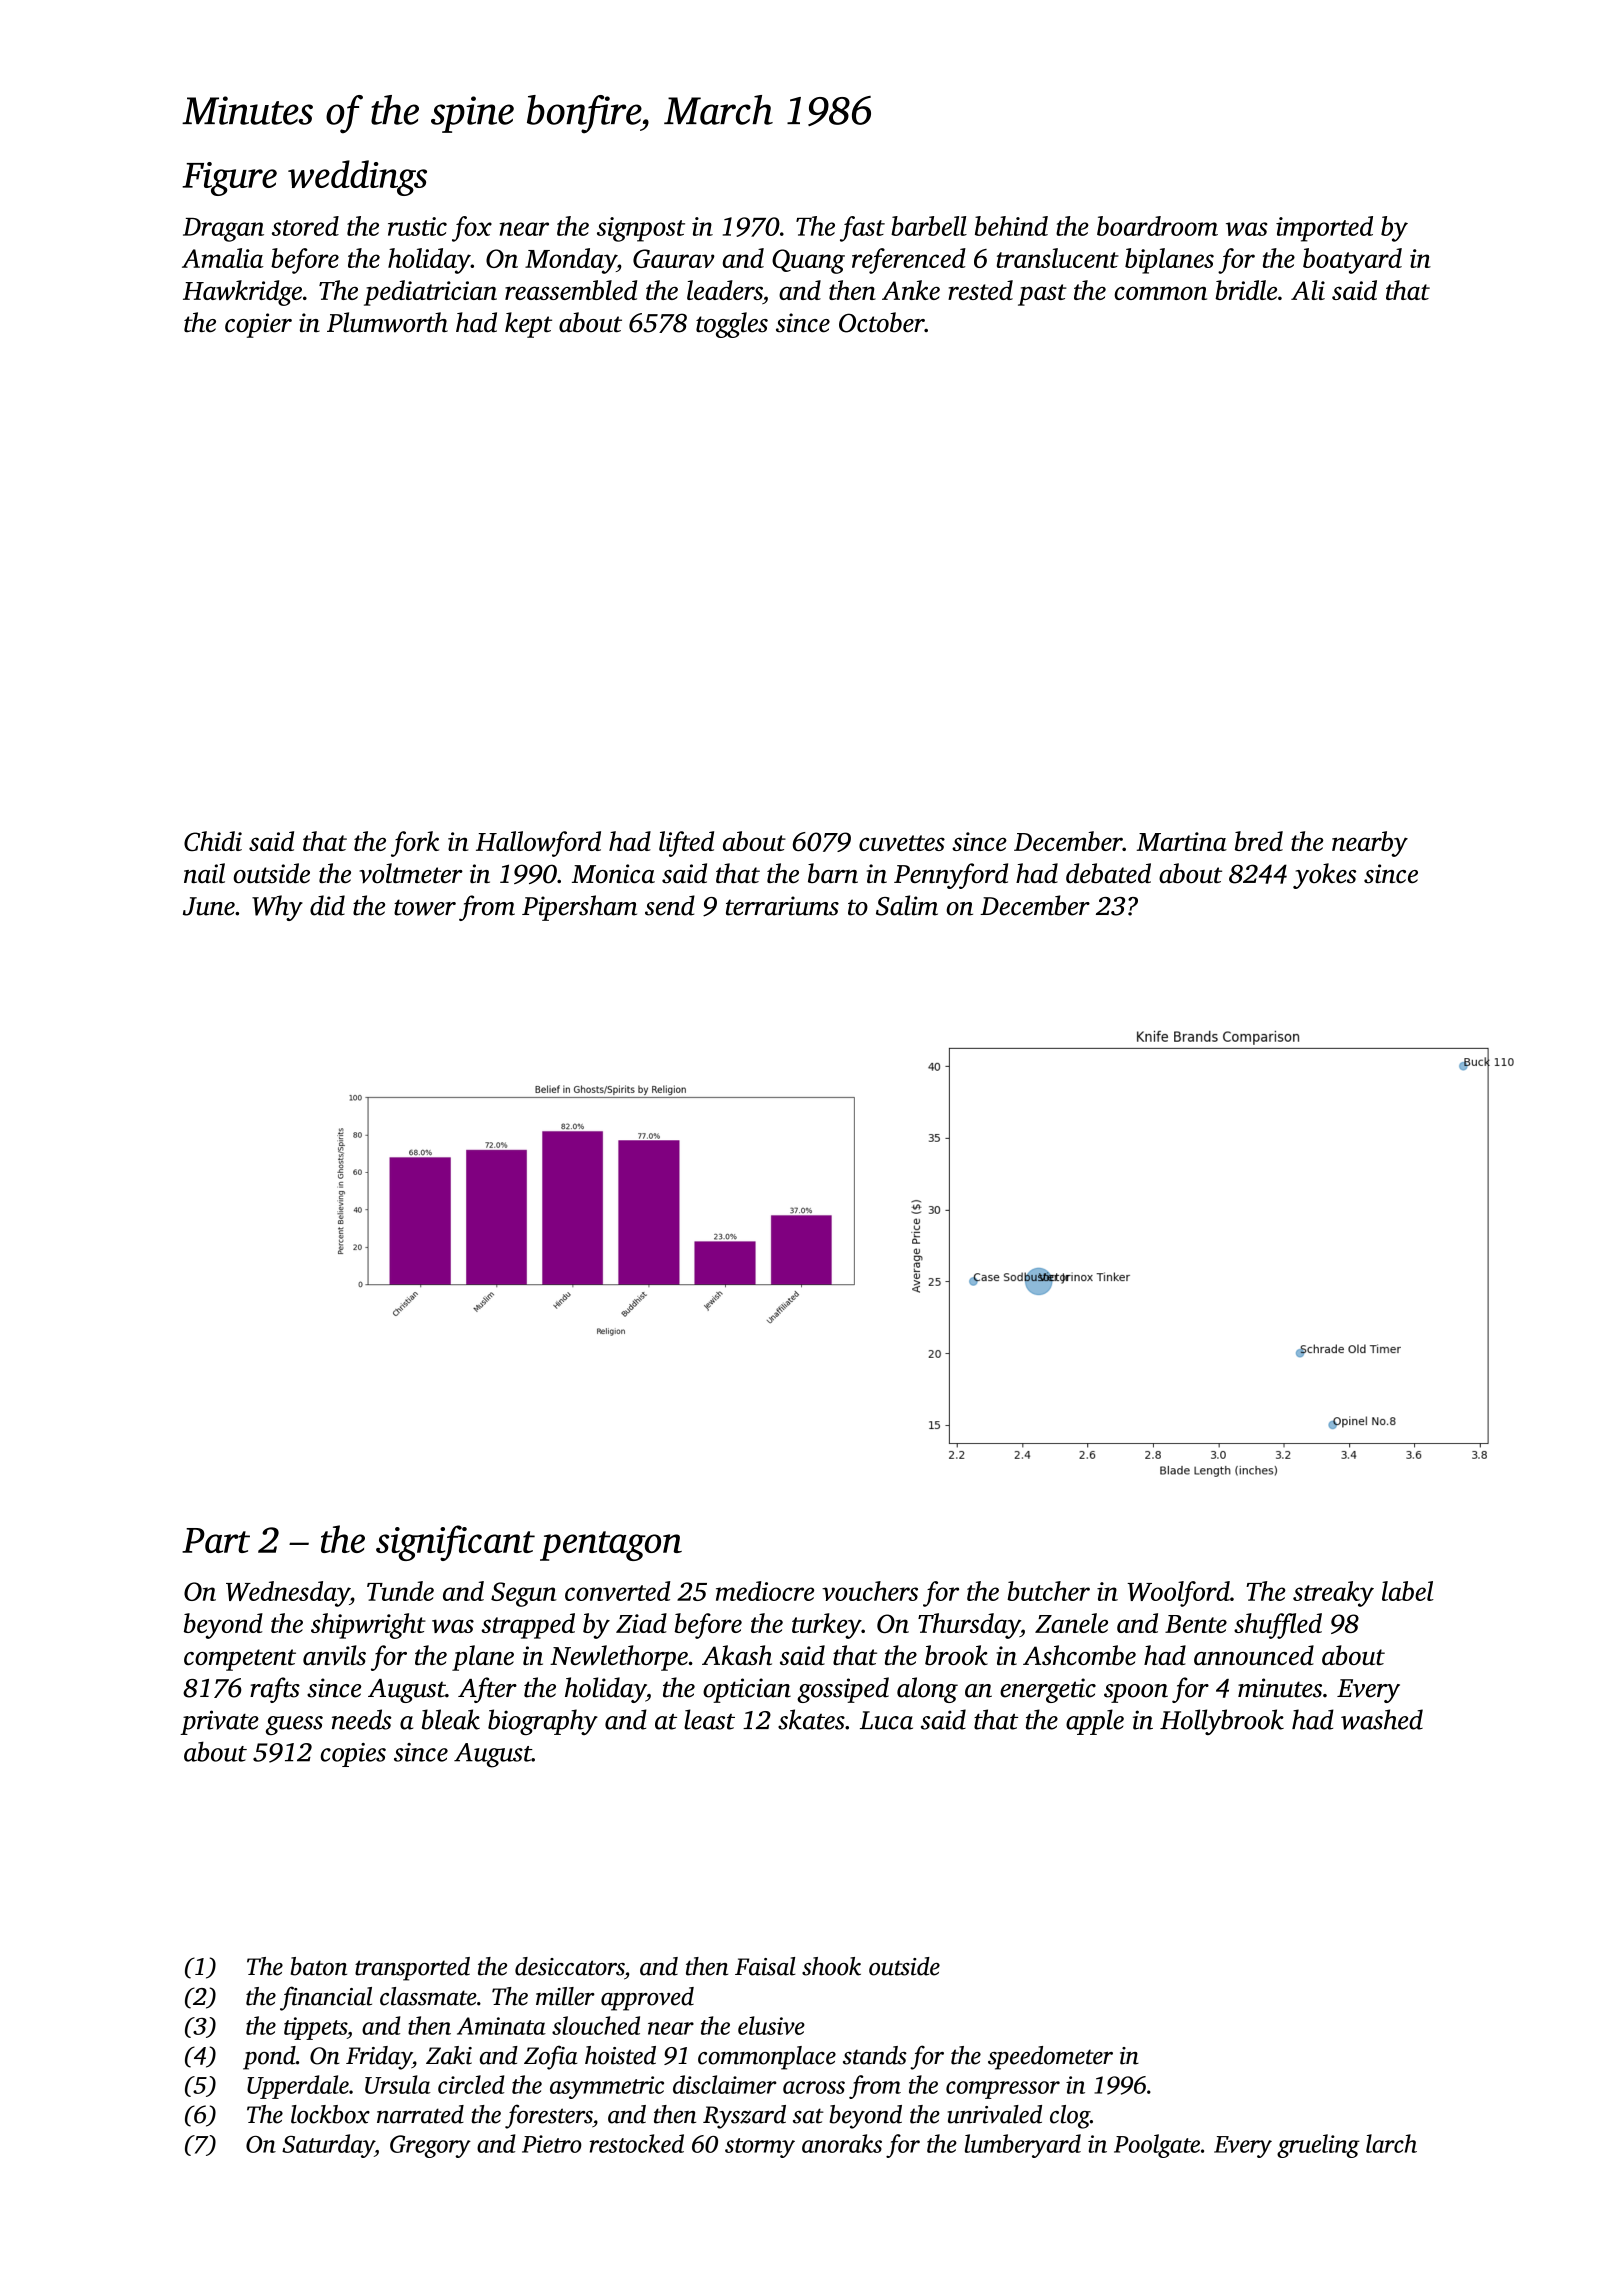  I want to click on copier, so click(258, 325).
